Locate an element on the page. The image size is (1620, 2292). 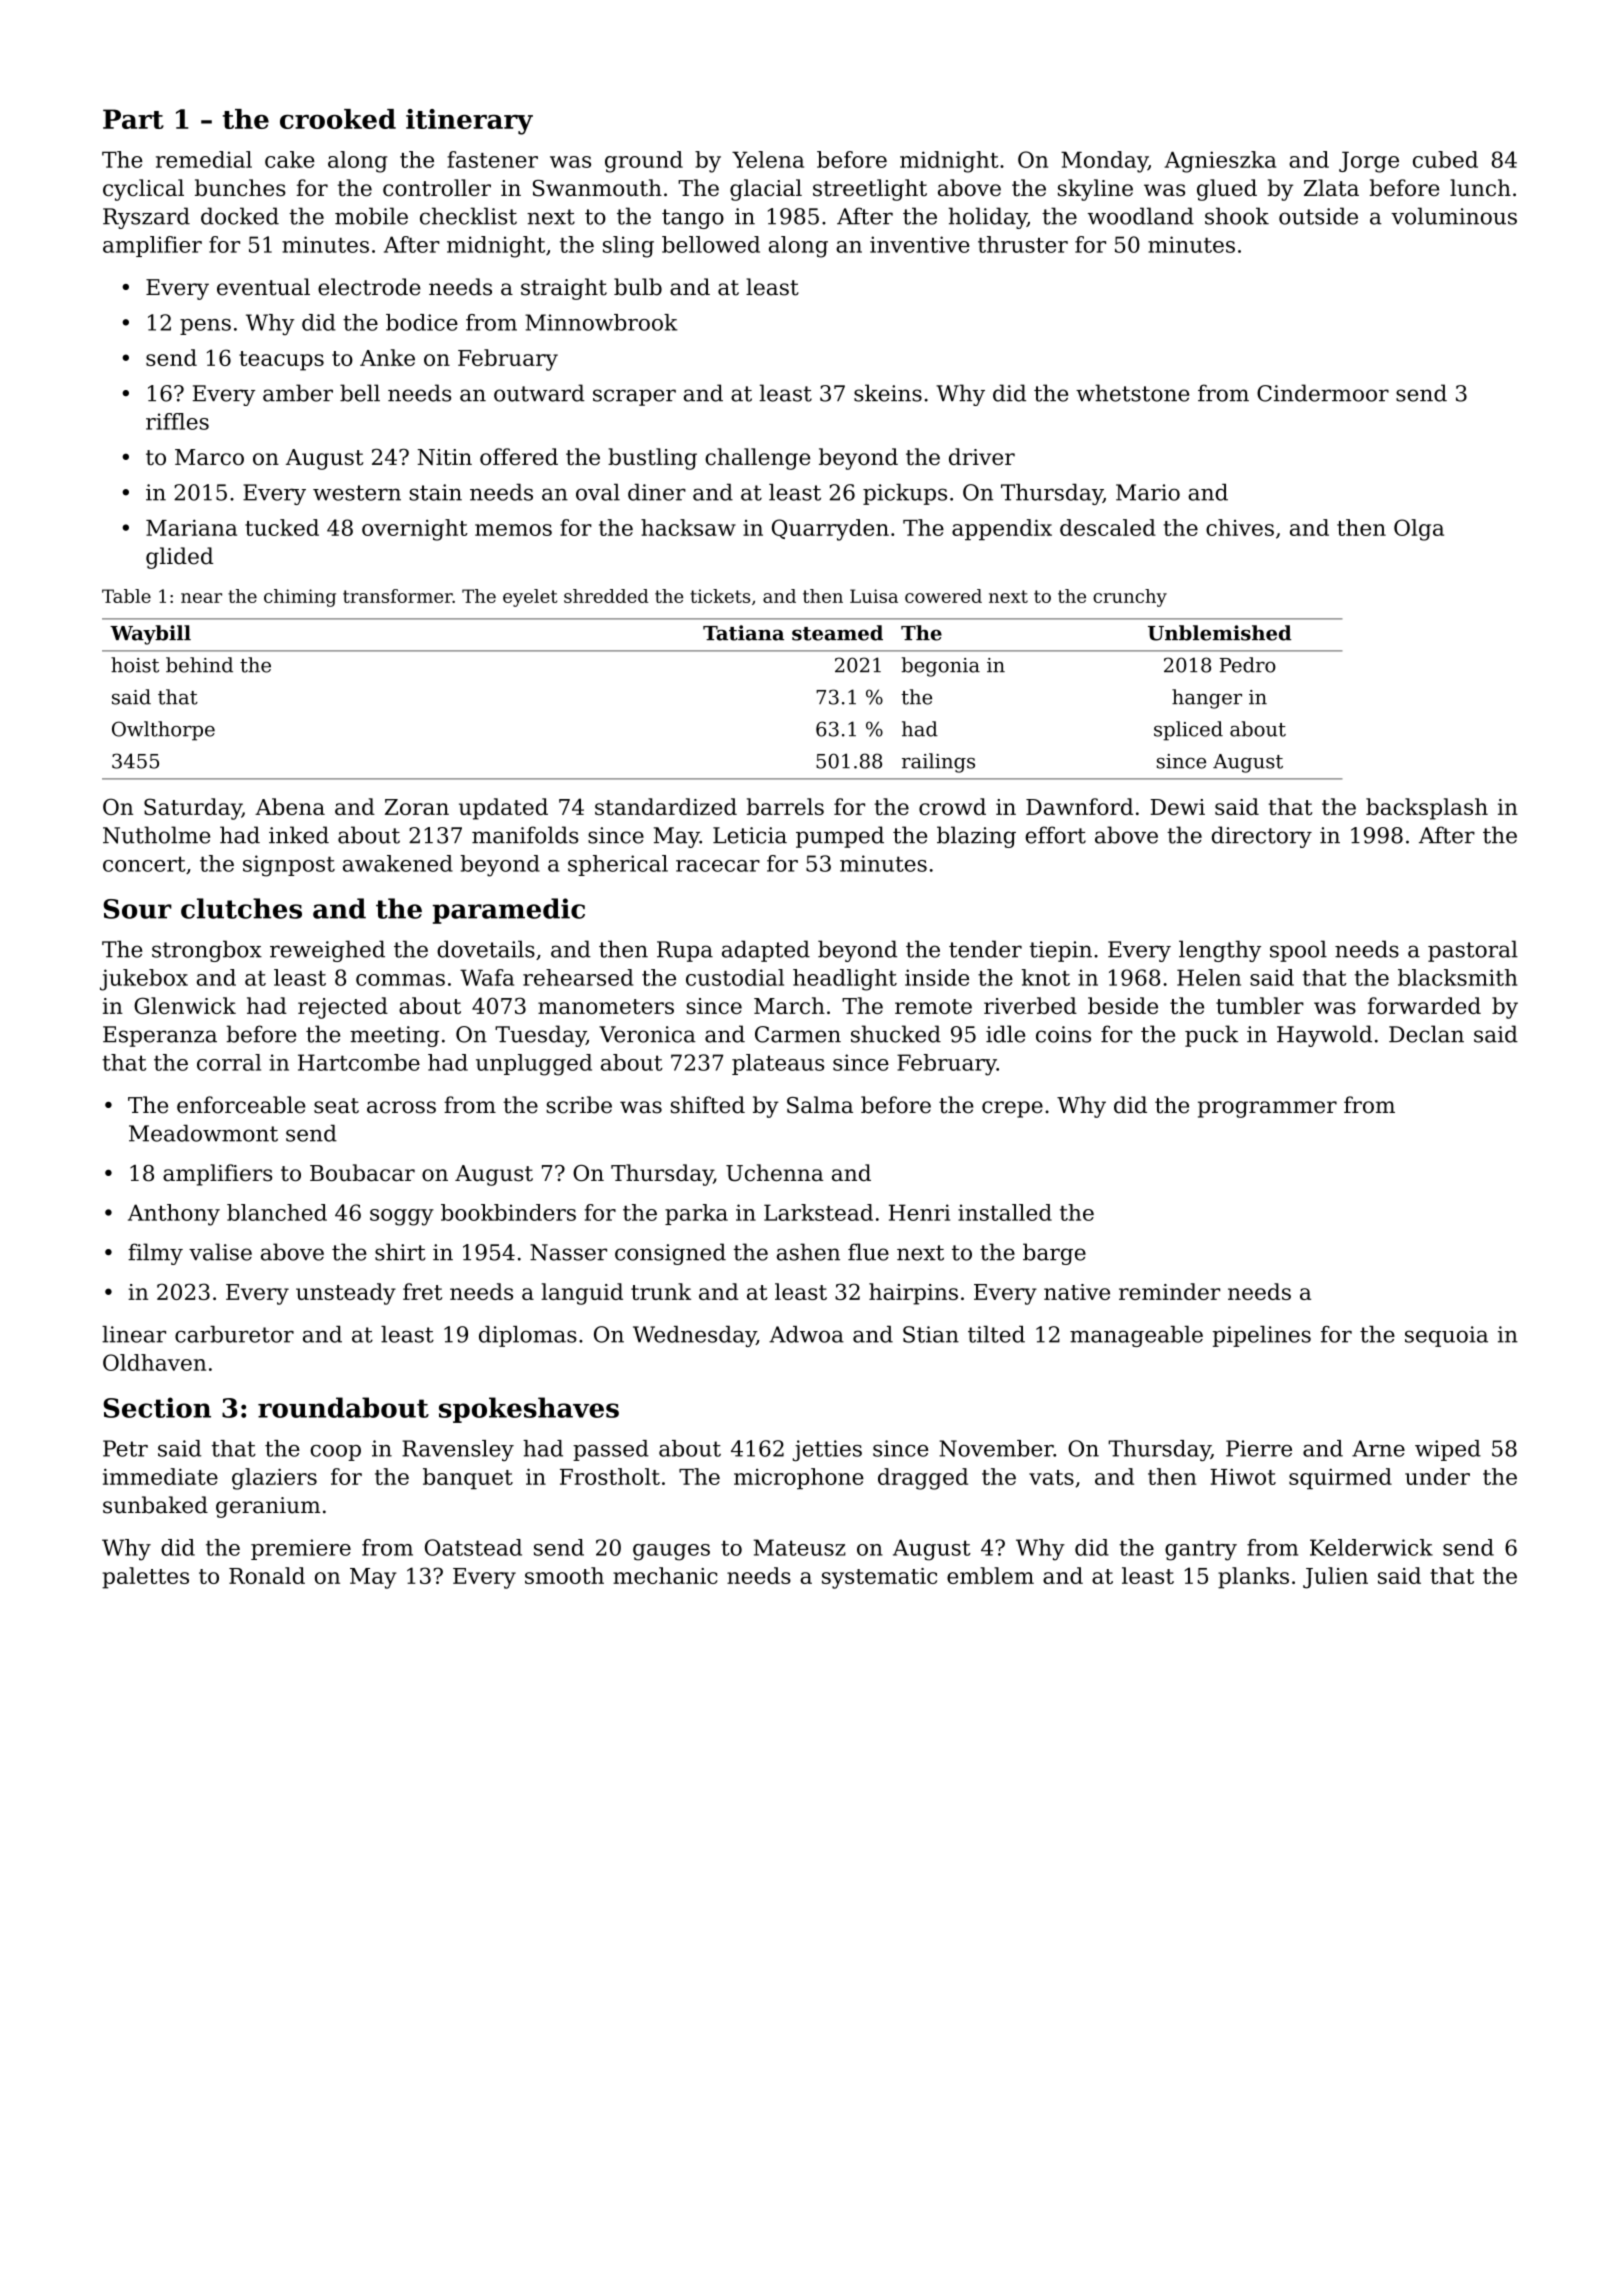
cubed is located at coordinates (1445, 159).
